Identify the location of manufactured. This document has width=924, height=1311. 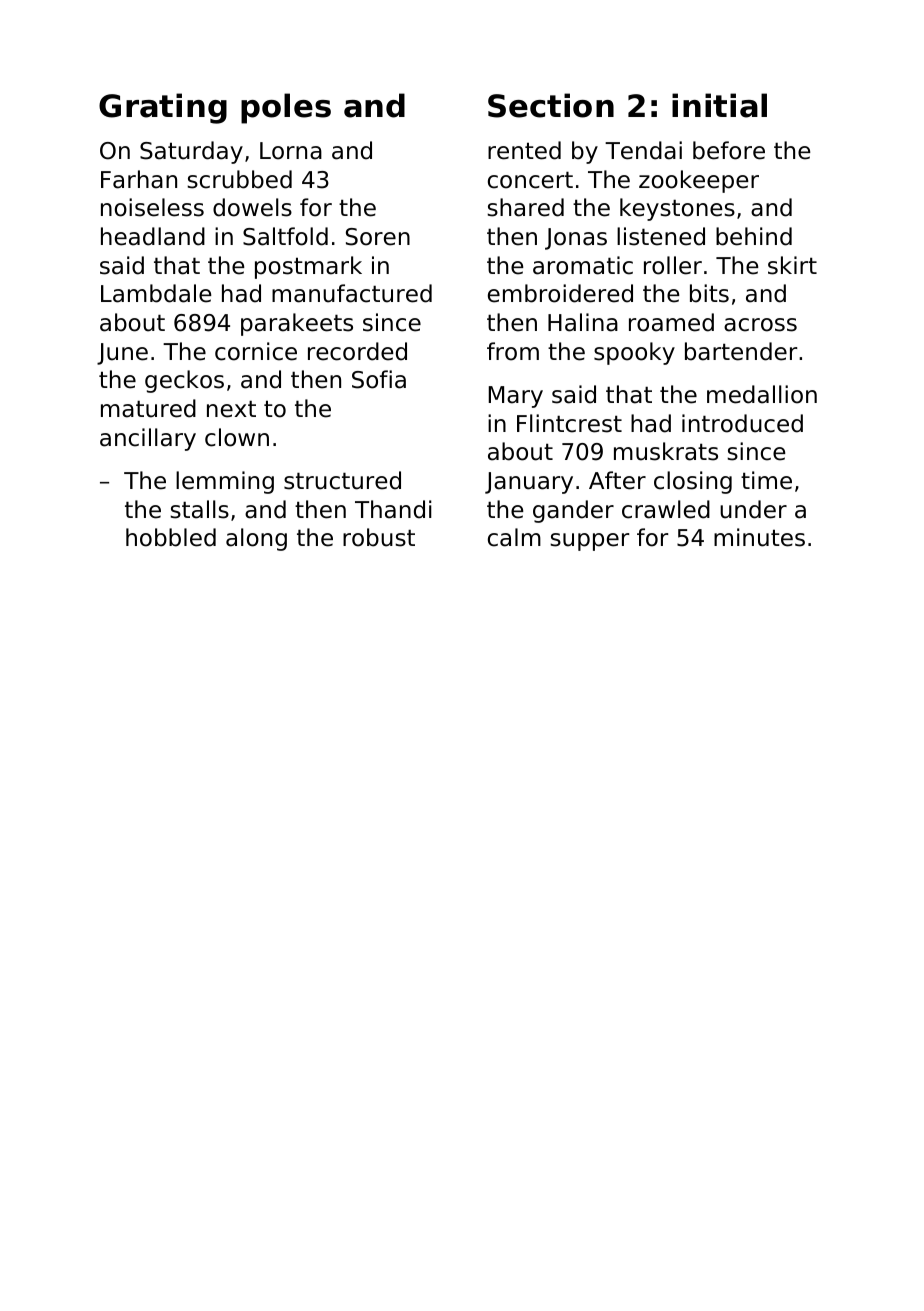
(352, 293).
